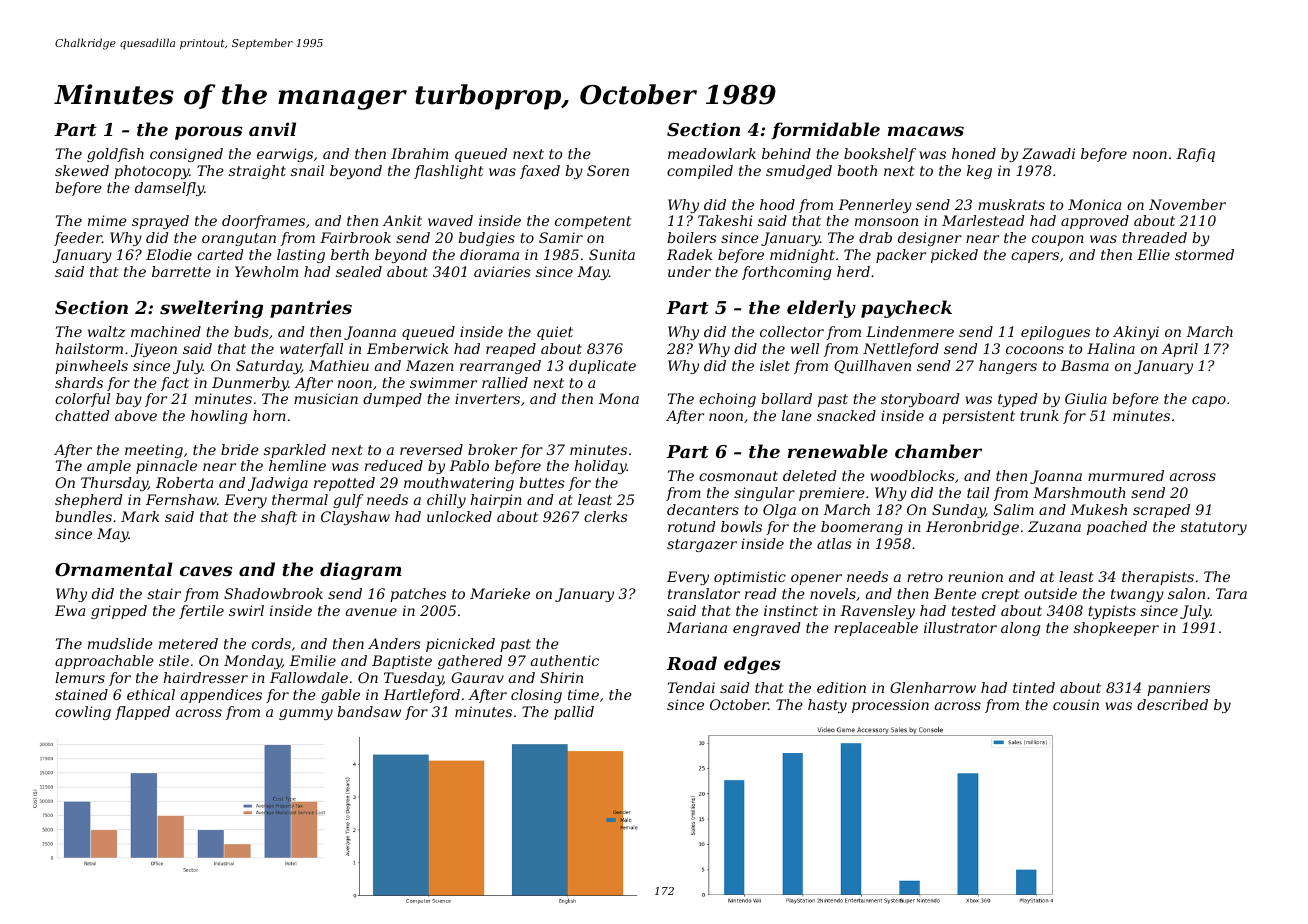  Describe the element at coordinates (827, 706) in the screenshot. I see `hasty` at that location.
